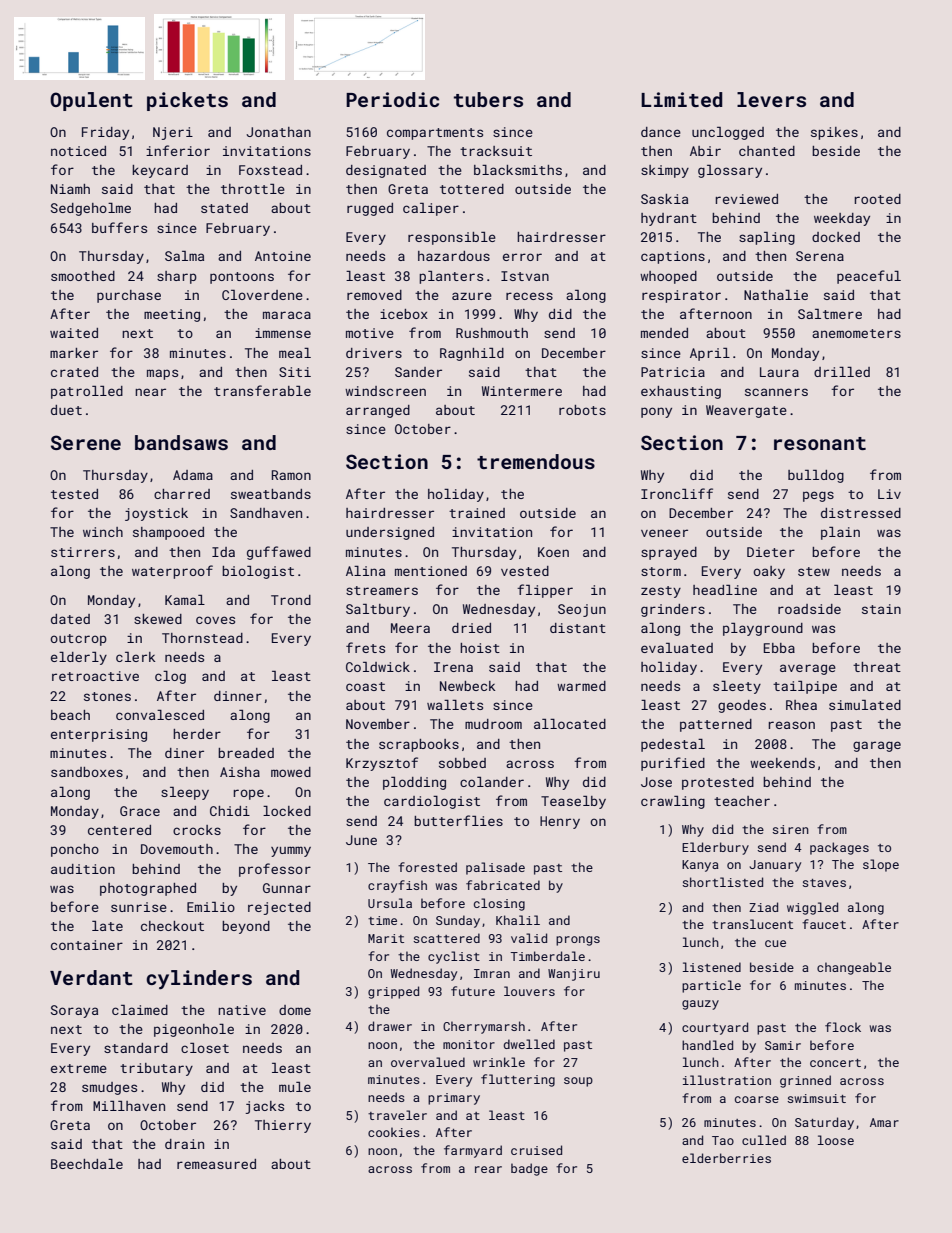 The height and width of the image is (1233, 952). What do you see at coordinates (834, 133) in the image?
I see `spikes` at bounding box center [834, 133].
